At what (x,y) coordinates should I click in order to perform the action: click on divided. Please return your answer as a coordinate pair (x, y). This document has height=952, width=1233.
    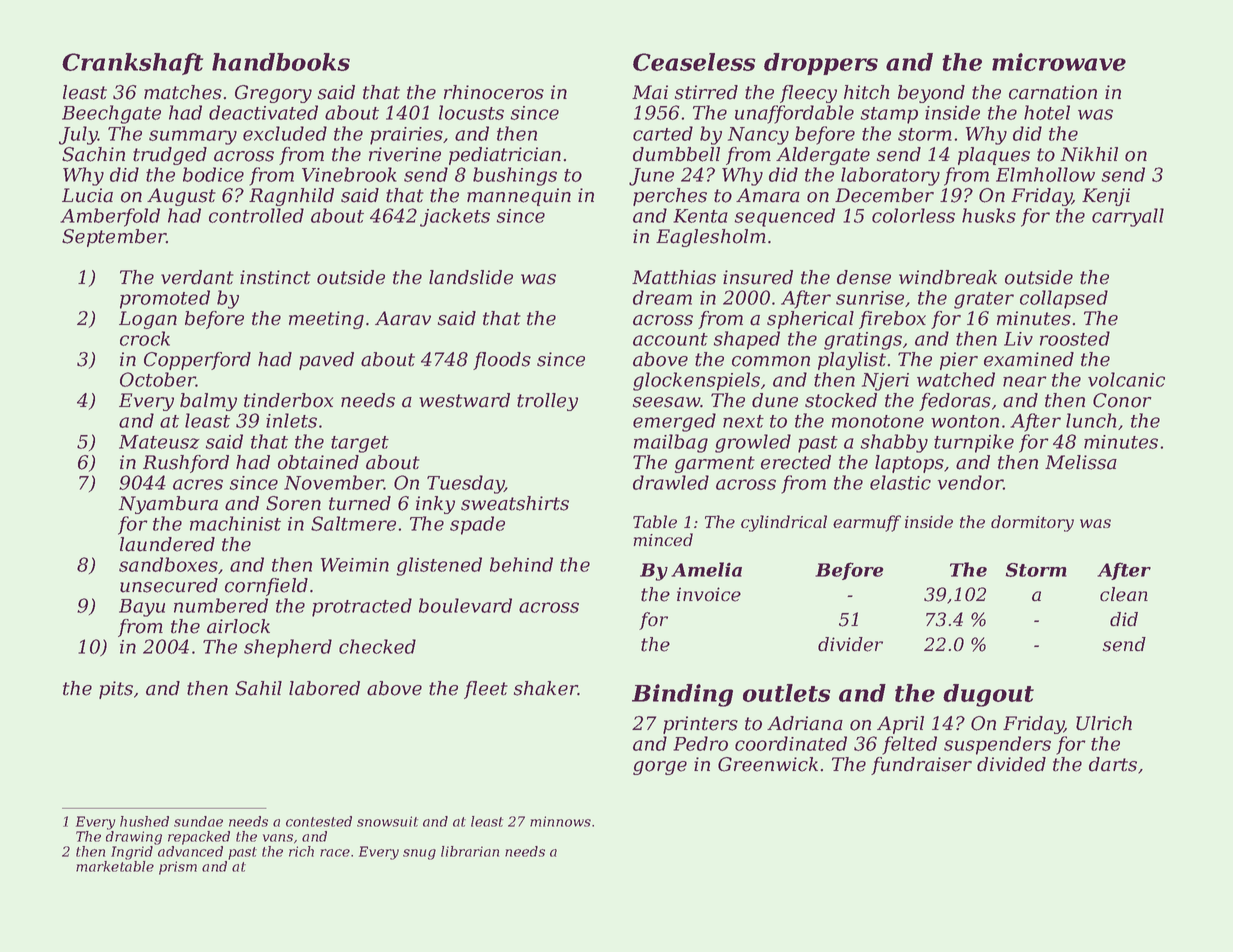
    Looking at the image, I should click on (1011, 764).
